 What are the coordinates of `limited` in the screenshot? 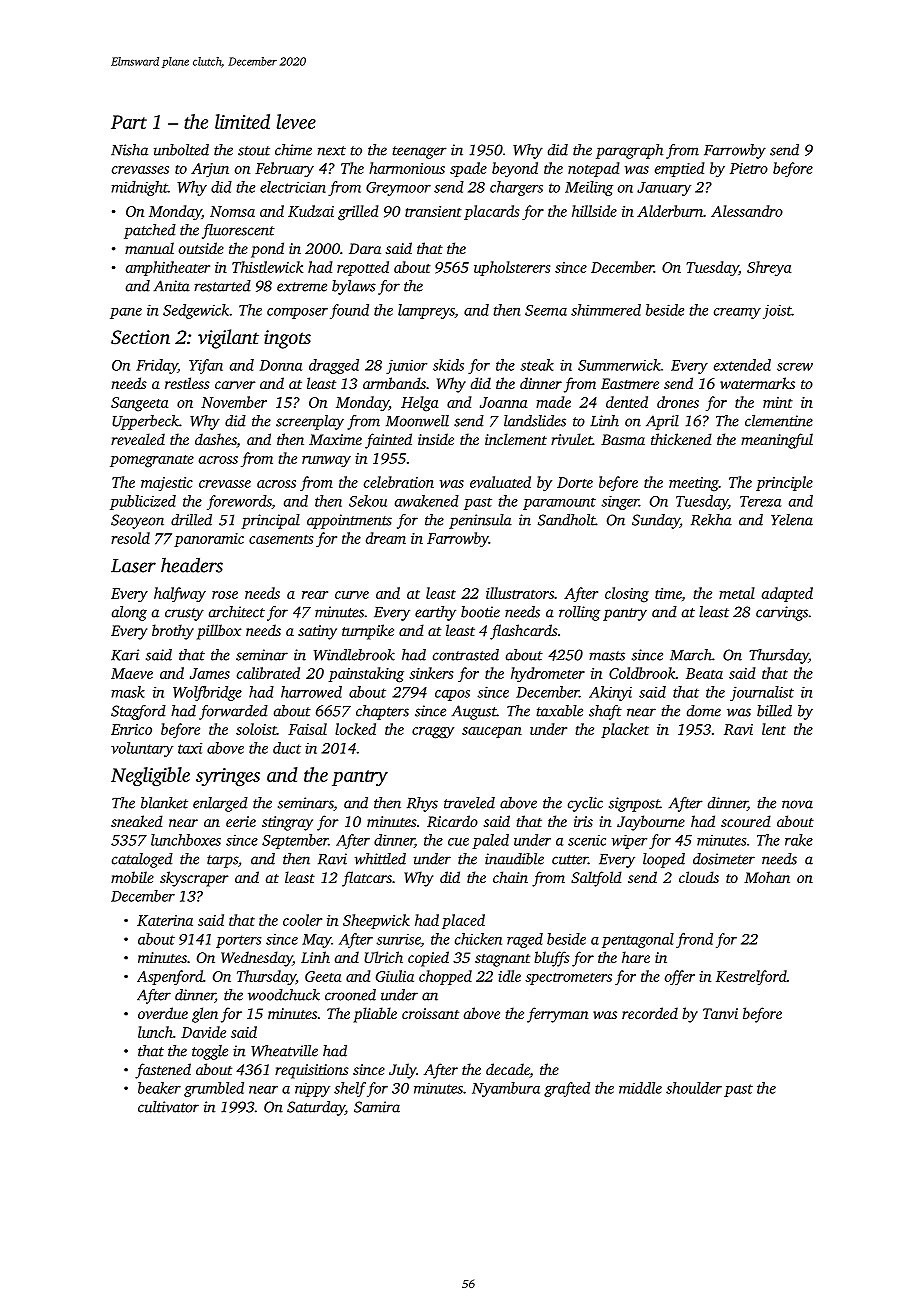 It's located at (242, 121).
